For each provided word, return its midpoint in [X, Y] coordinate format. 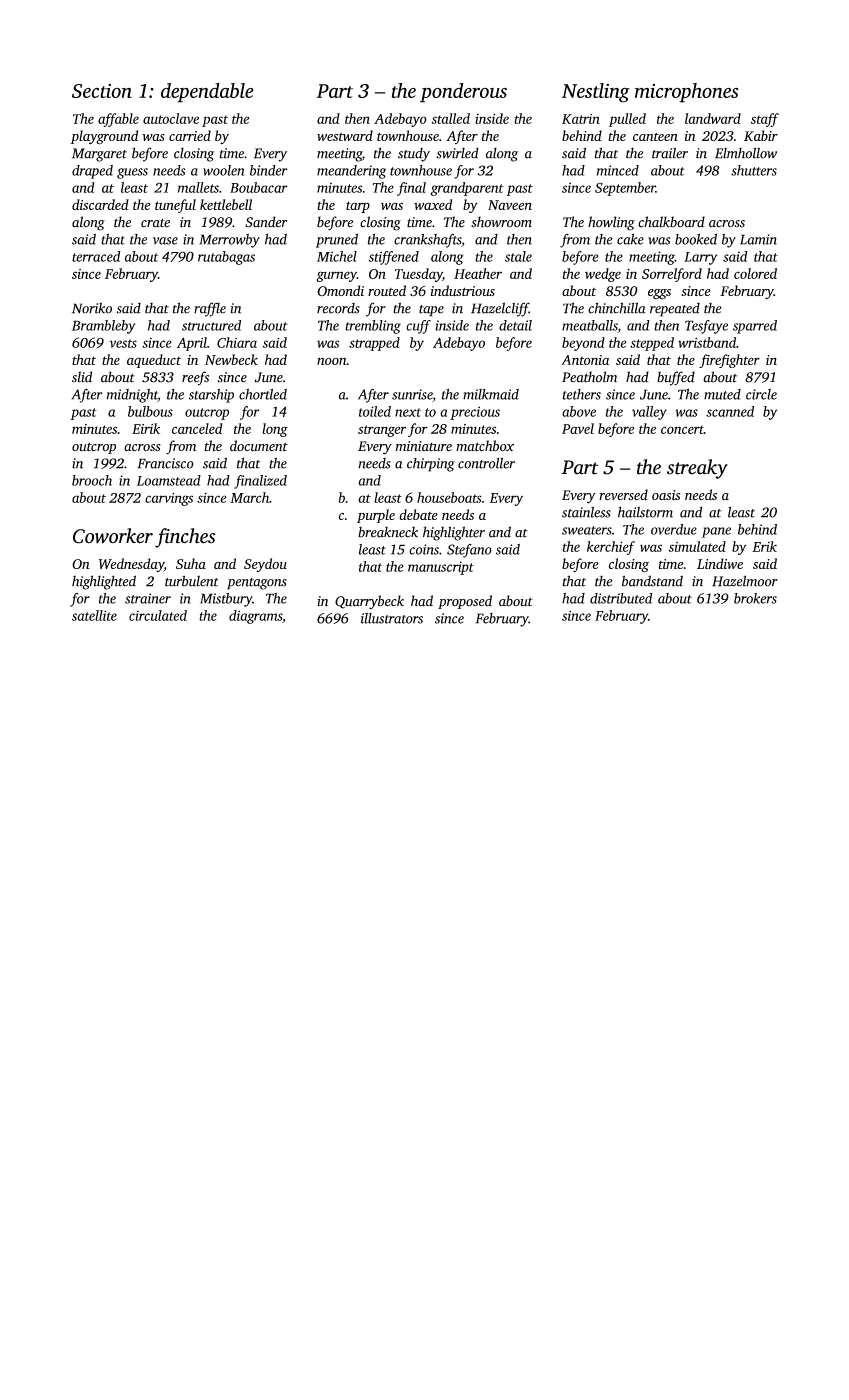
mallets [198, 187]
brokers [755, 598]
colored [755, 273]
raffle [210, 309]
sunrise [412, 395]
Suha [191, 563]
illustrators [392, 618]
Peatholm [589, 377]
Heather [478, 273]
